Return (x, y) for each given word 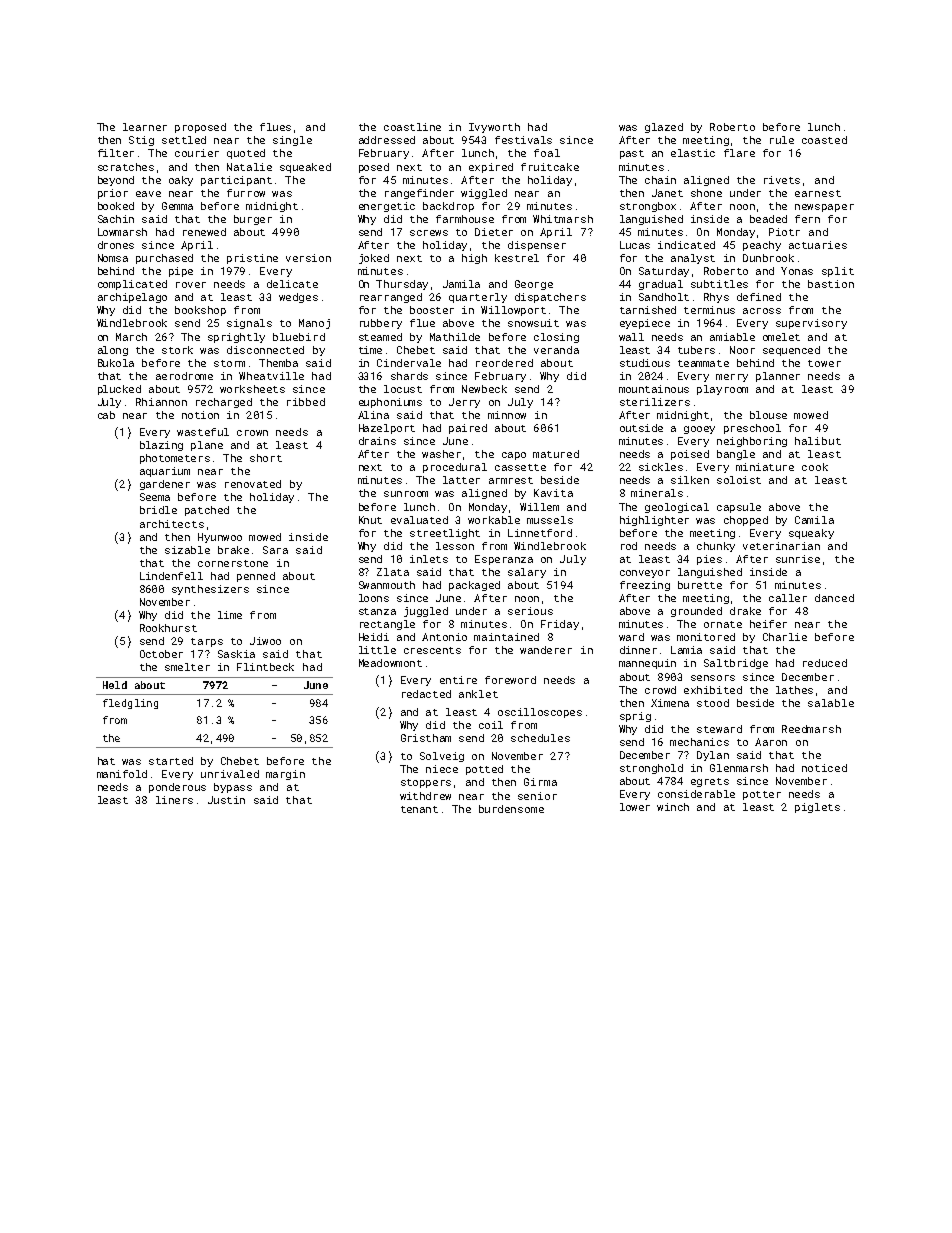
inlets (429, 559)
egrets (710, 782)
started (171, 761)
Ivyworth (494, 128)
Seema (155, 497)
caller (788, 598)
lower (635, 807)
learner (145, 127)
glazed (664, 128)
